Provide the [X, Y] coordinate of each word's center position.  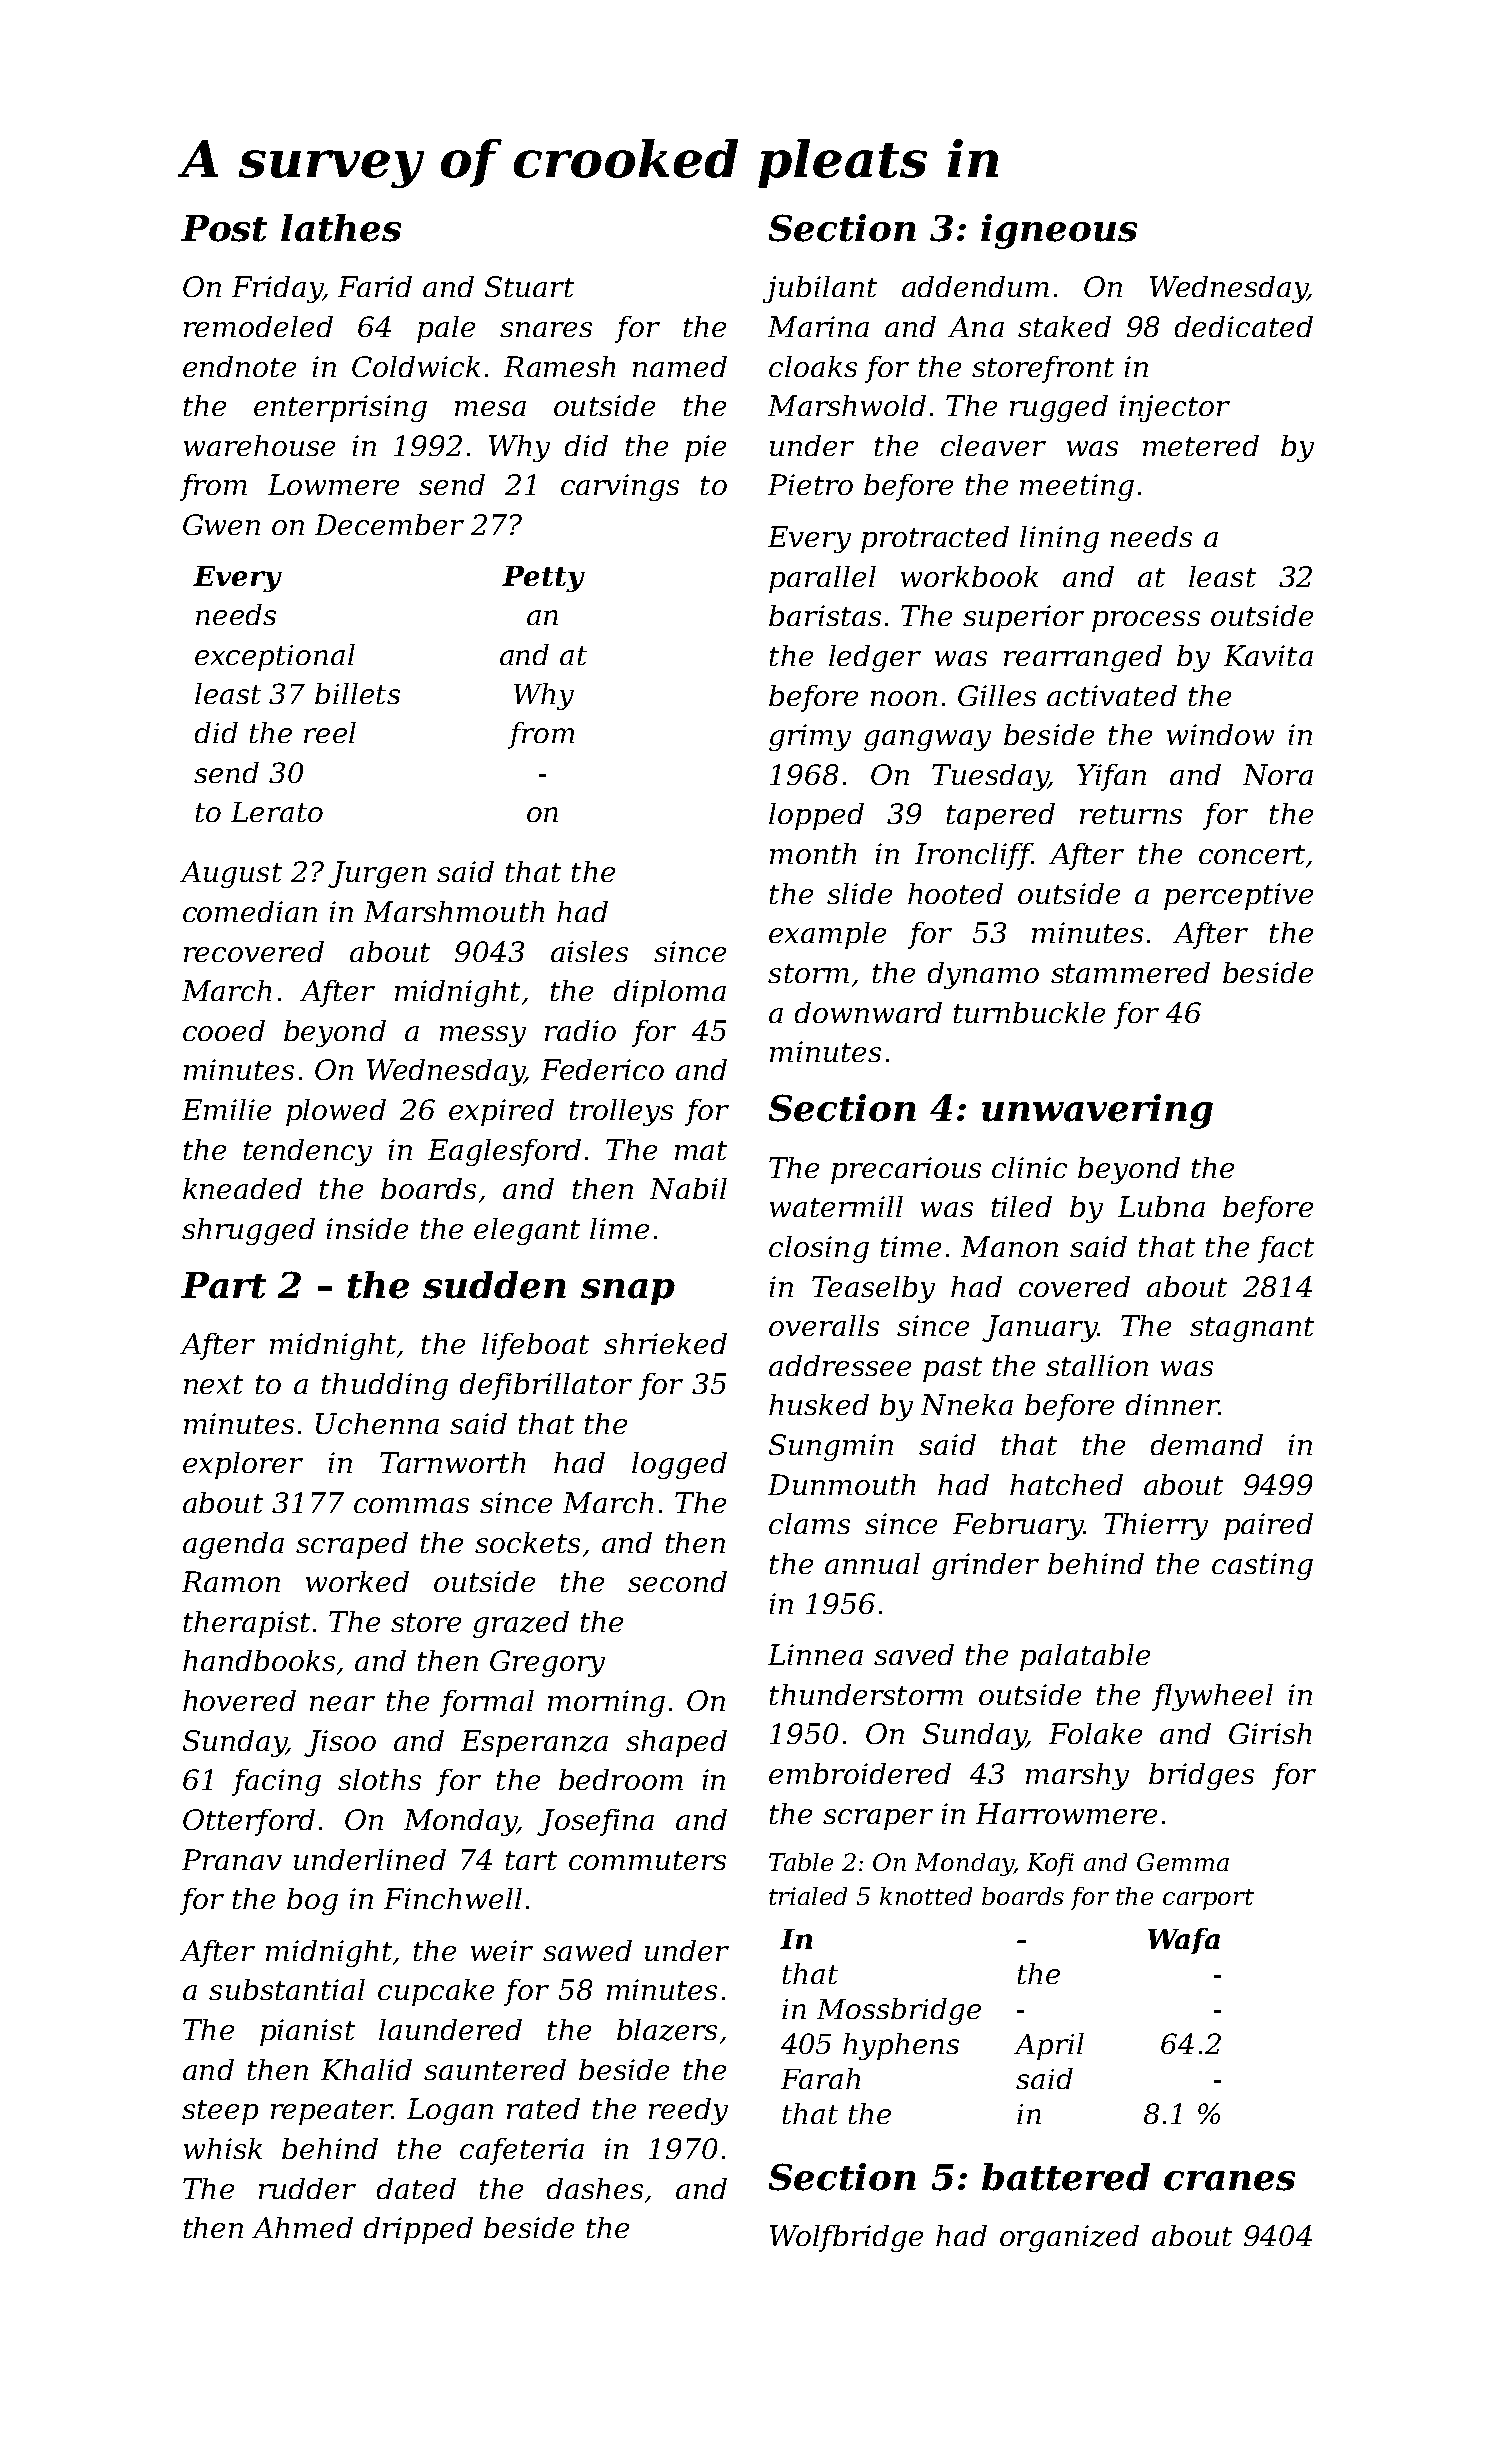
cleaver [993, 445]
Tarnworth [452, 1462]
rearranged [1083, 658]
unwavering [1097, 1111]
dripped [418, 2230]
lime [619, 1228]
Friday [277, 289]
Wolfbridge [846, 2238]
